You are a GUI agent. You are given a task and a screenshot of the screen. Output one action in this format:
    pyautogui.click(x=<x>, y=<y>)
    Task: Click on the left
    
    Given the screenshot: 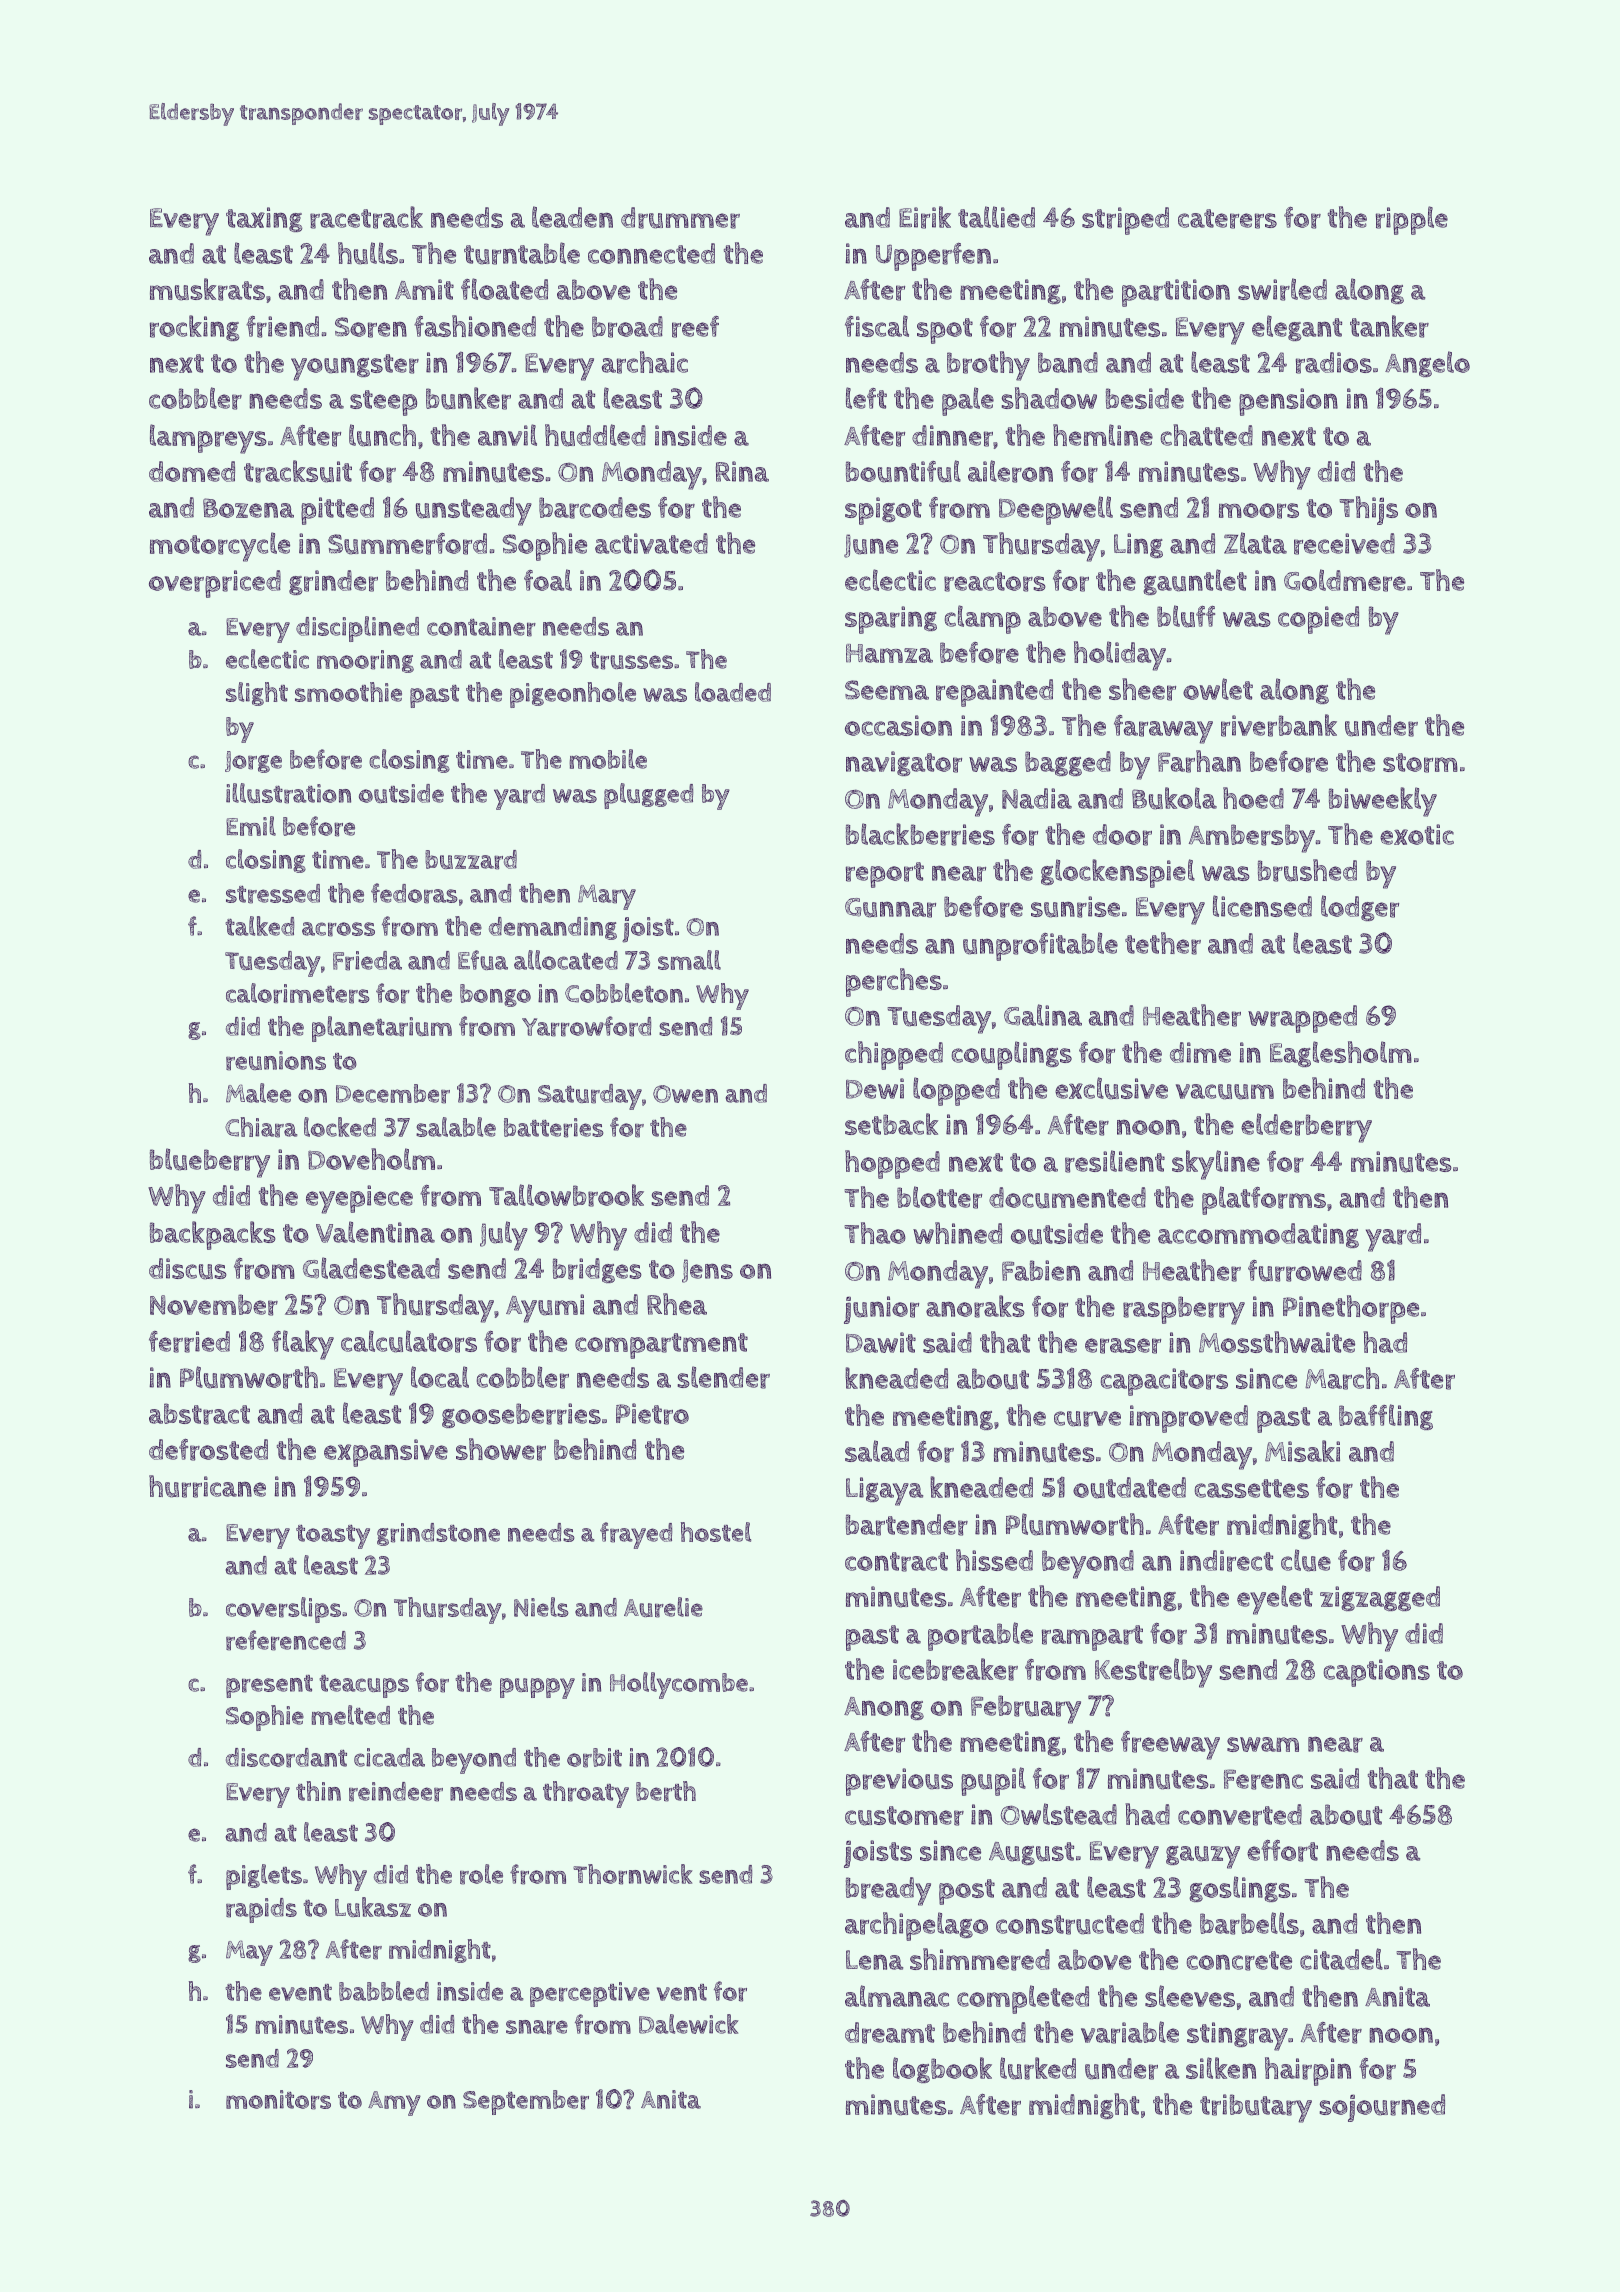 What is the action you would take?
    pyautogui.click(x=866, y=398)
